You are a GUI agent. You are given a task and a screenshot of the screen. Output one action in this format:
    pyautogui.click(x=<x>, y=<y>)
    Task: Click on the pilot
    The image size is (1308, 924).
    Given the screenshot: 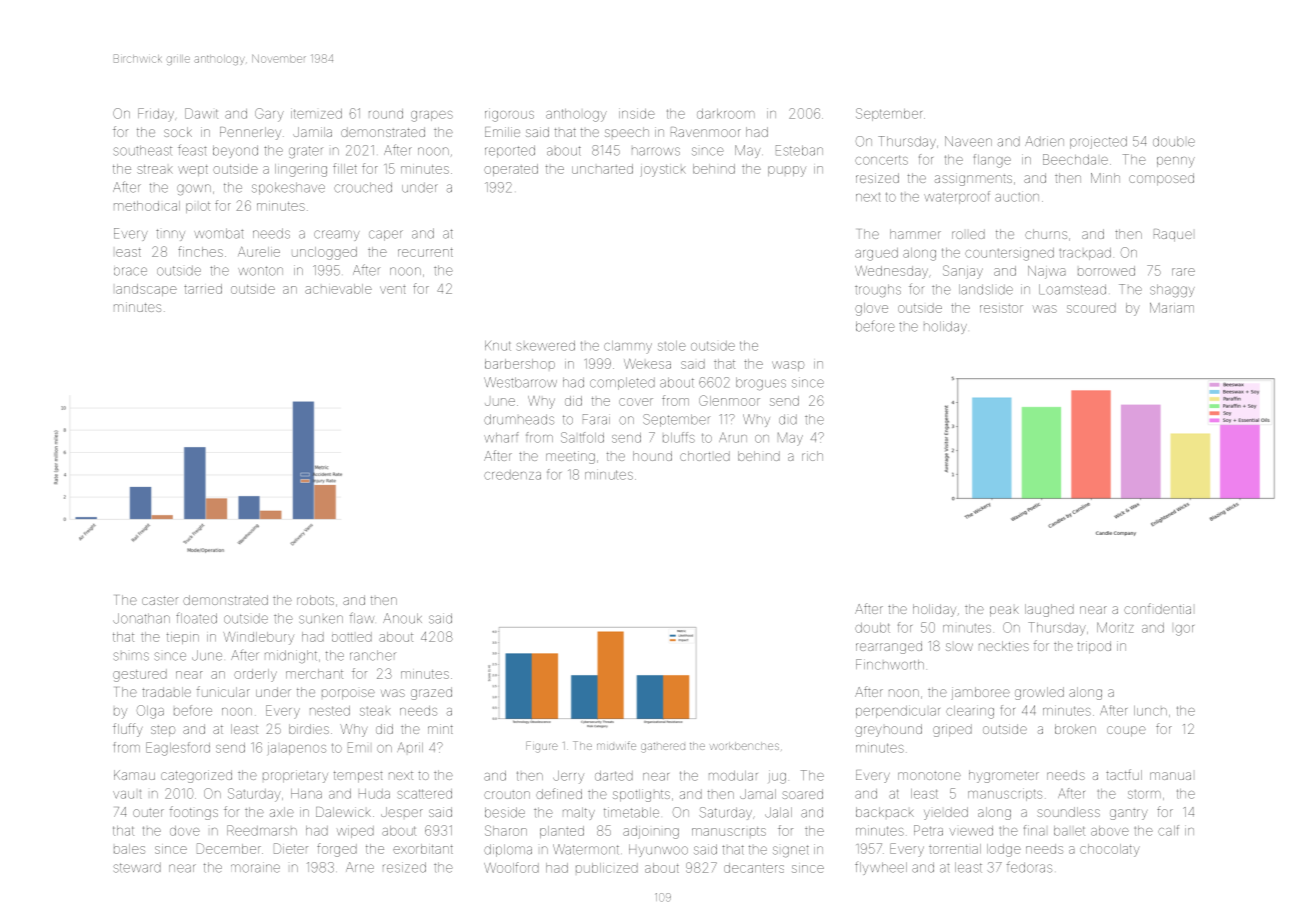 What is the action you would take?
    pyautogui.click(x=198, y=207)
